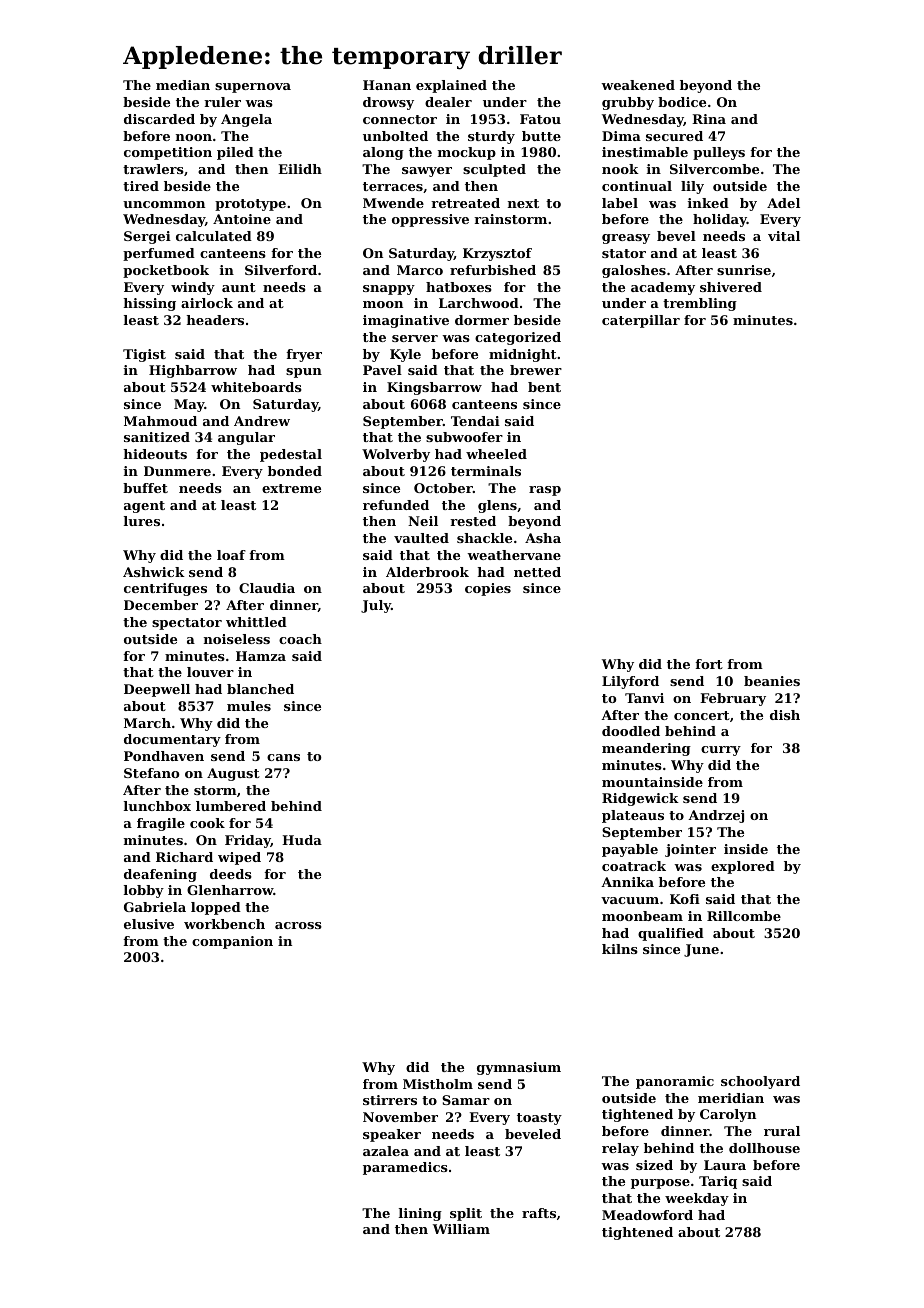 Image resolution: width=924 pixels, height=1308 pixels. Describe the element at coordinates (183, 85) in the page. I see `median` at that location.
